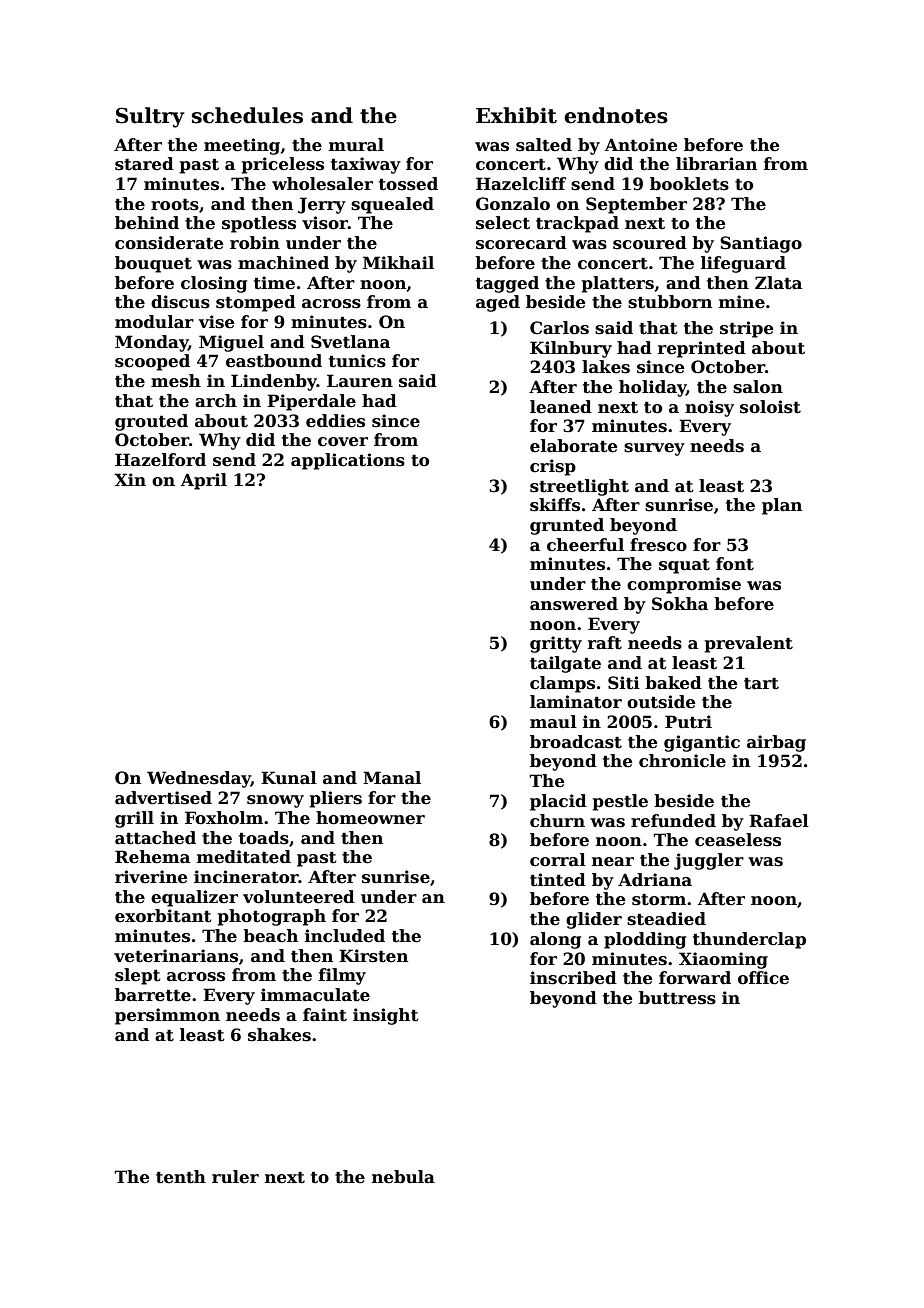 The image size is (924, 1308). Describe the element at coordinates (516, 115) in the screenshot. I see `Exhibit` at that location.
